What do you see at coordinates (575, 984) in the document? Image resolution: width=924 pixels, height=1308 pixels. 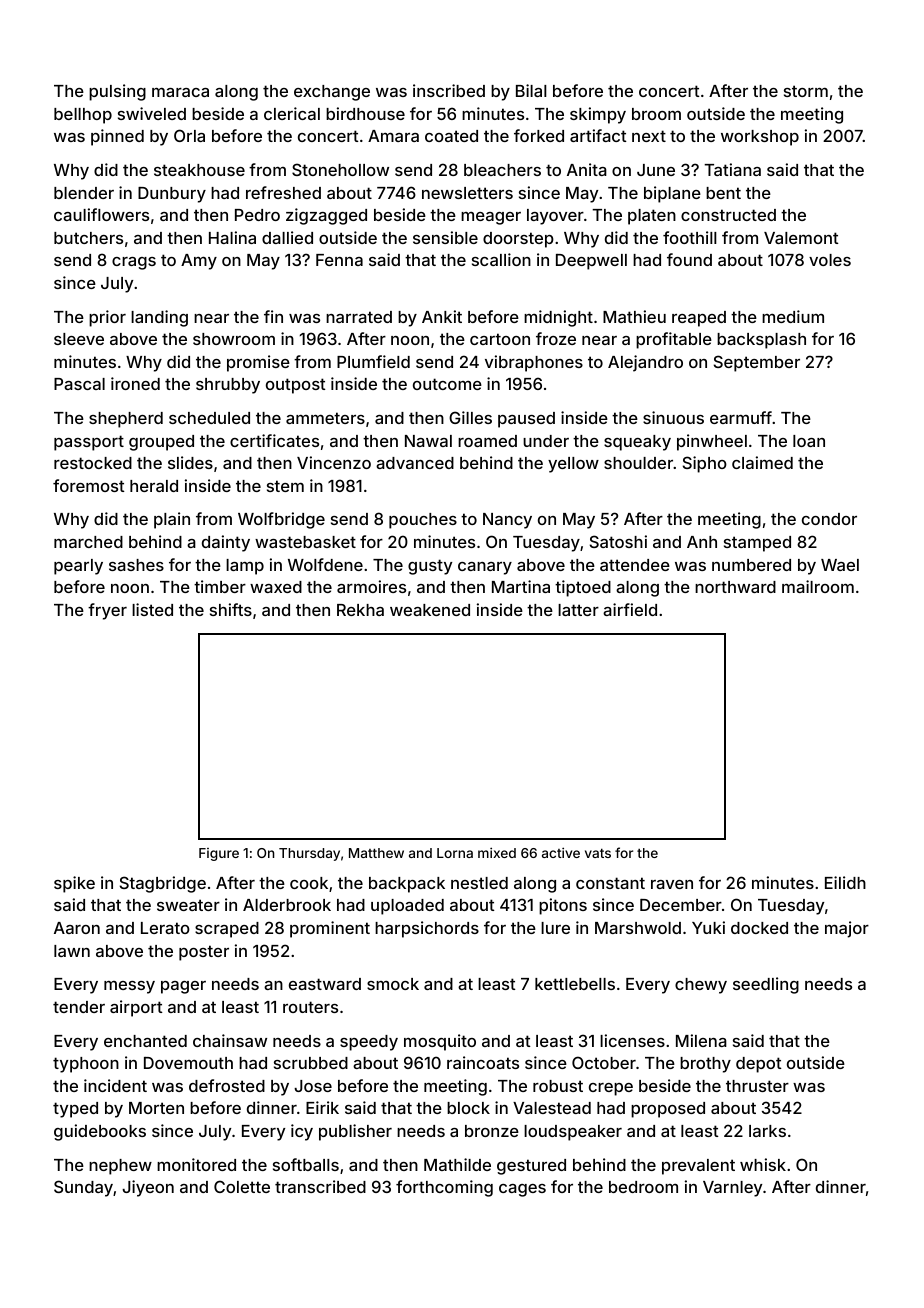 I see `kettlebells` at bounding box center [575, 984].
